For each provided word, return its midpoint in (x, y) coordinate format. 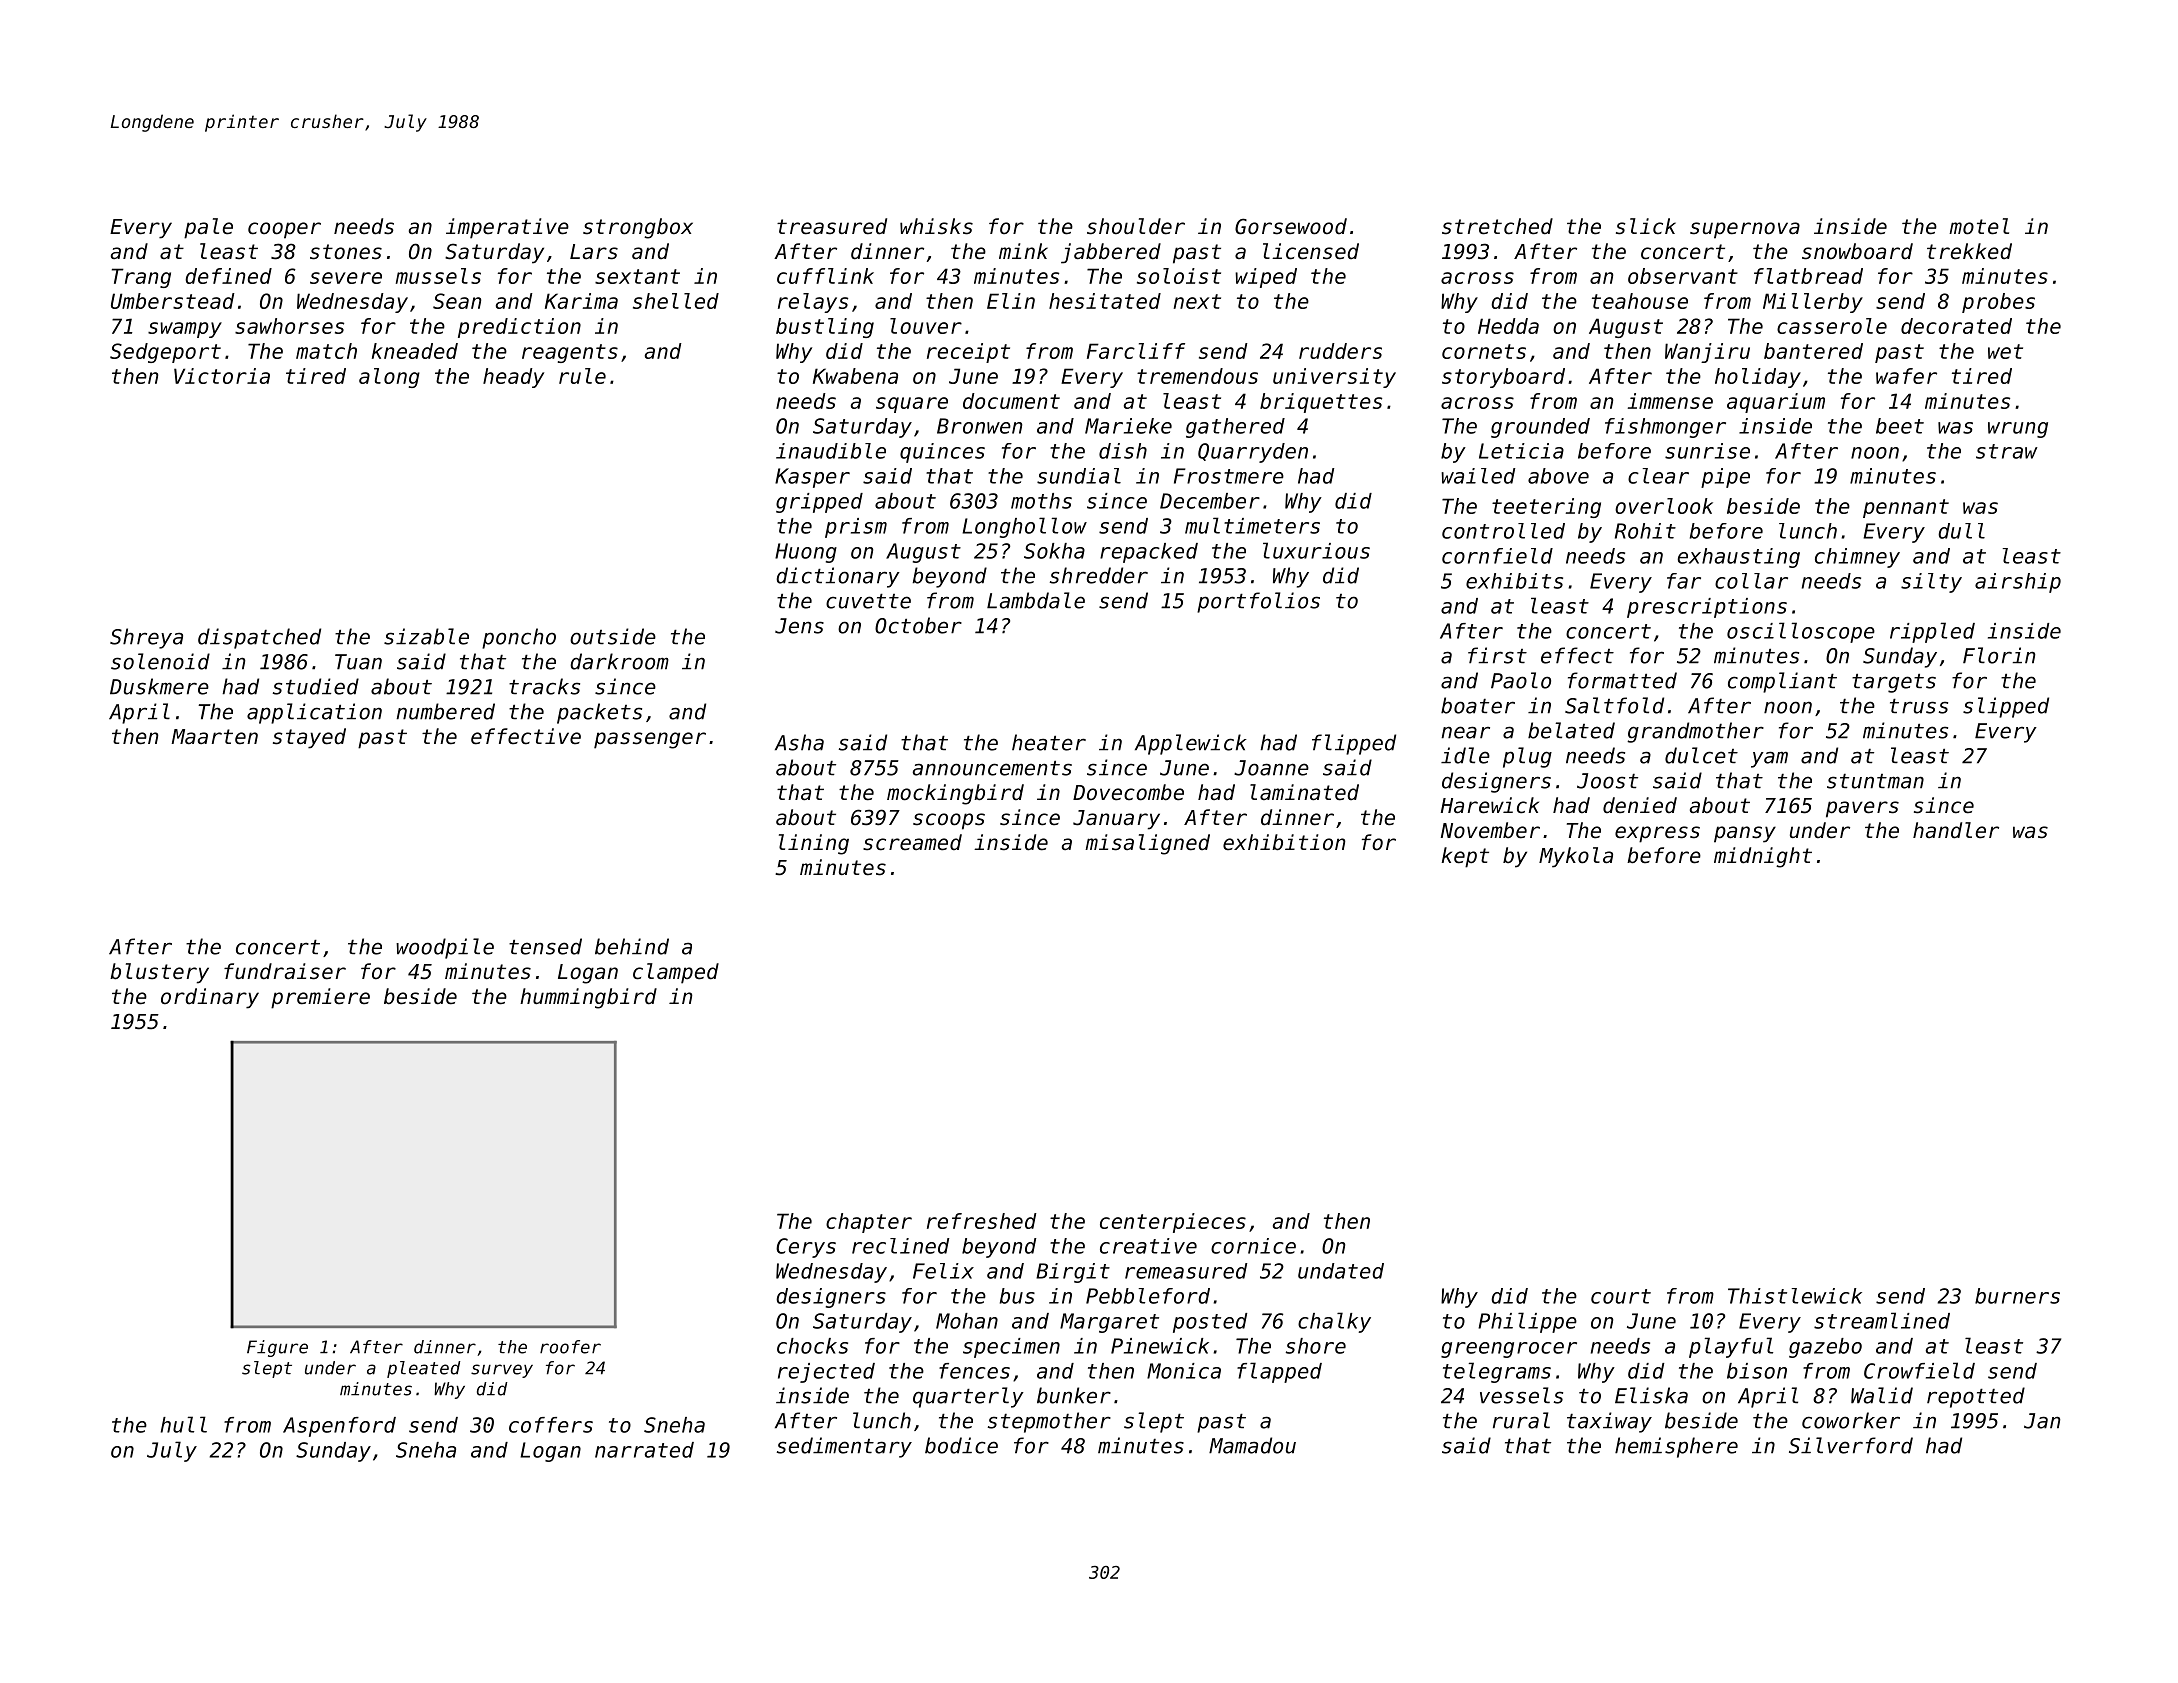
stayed (309, 738)
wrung (2018, 430)
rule (582, 376)
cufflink (825, 276)
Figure (277, 1348)
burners (2017, 1296)
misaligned (1147, 844)
